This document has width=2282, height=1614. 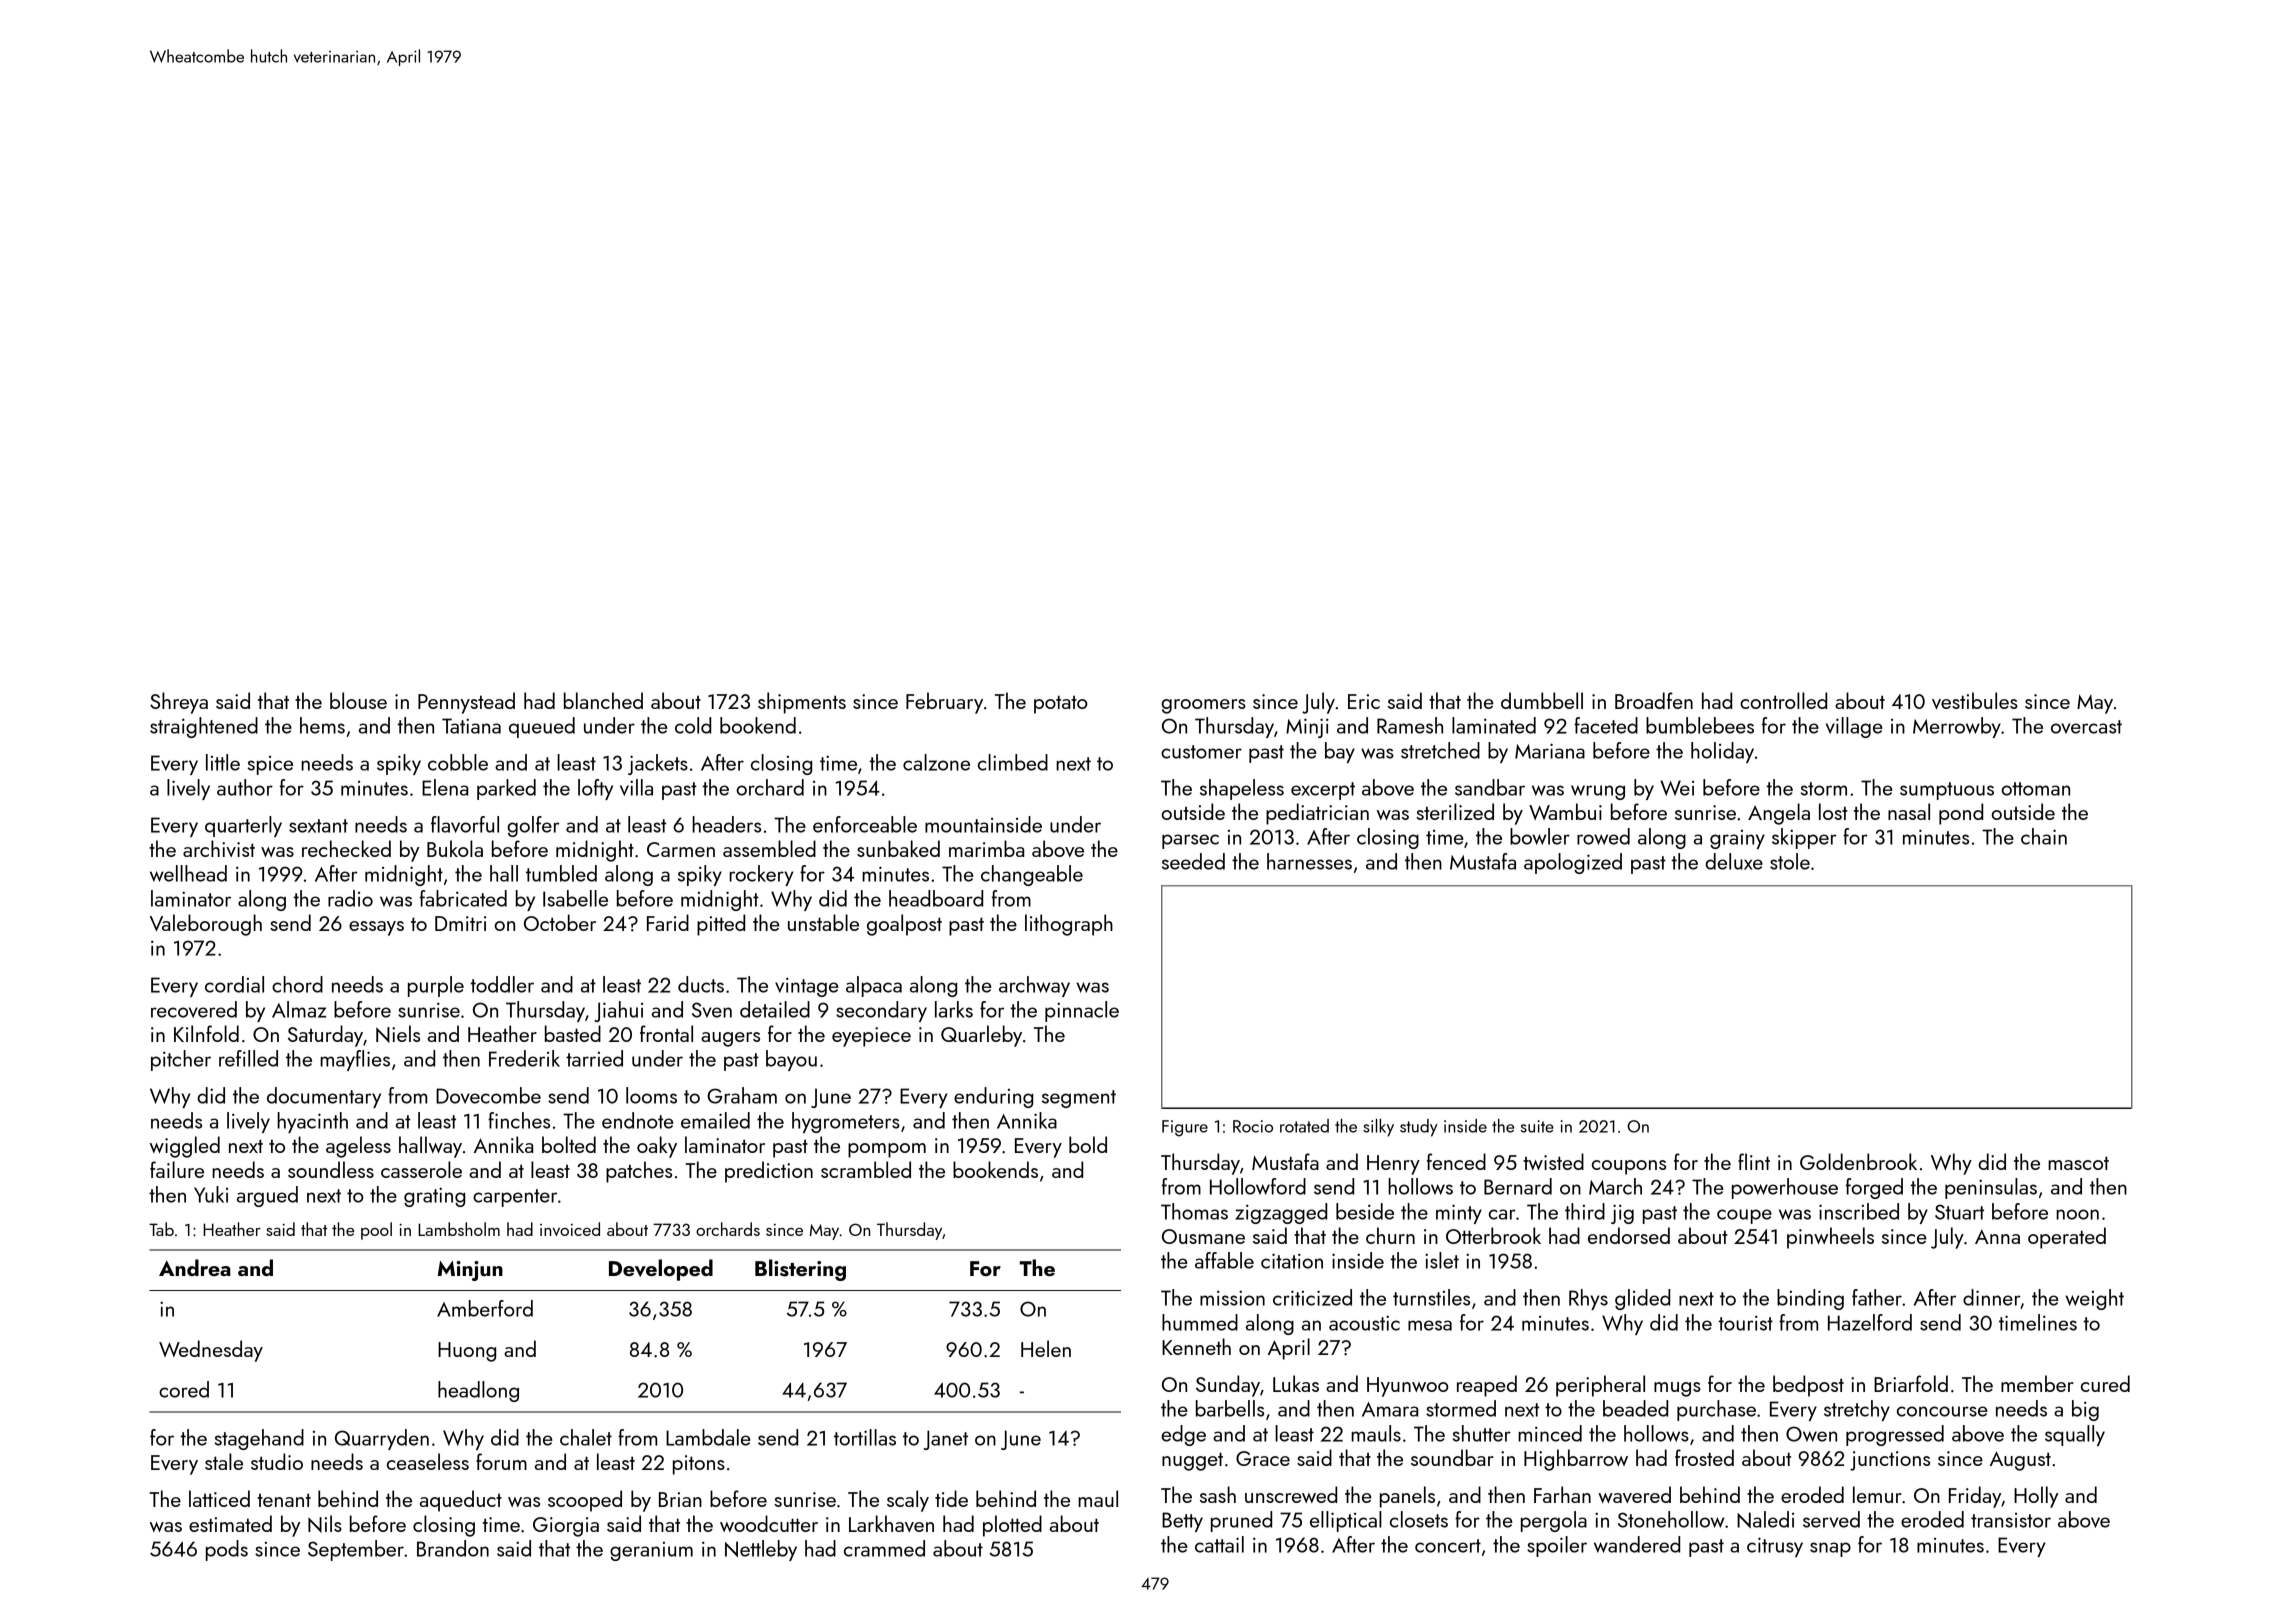 I want to click on Ousmane, so click(x=1203, y=1236).
